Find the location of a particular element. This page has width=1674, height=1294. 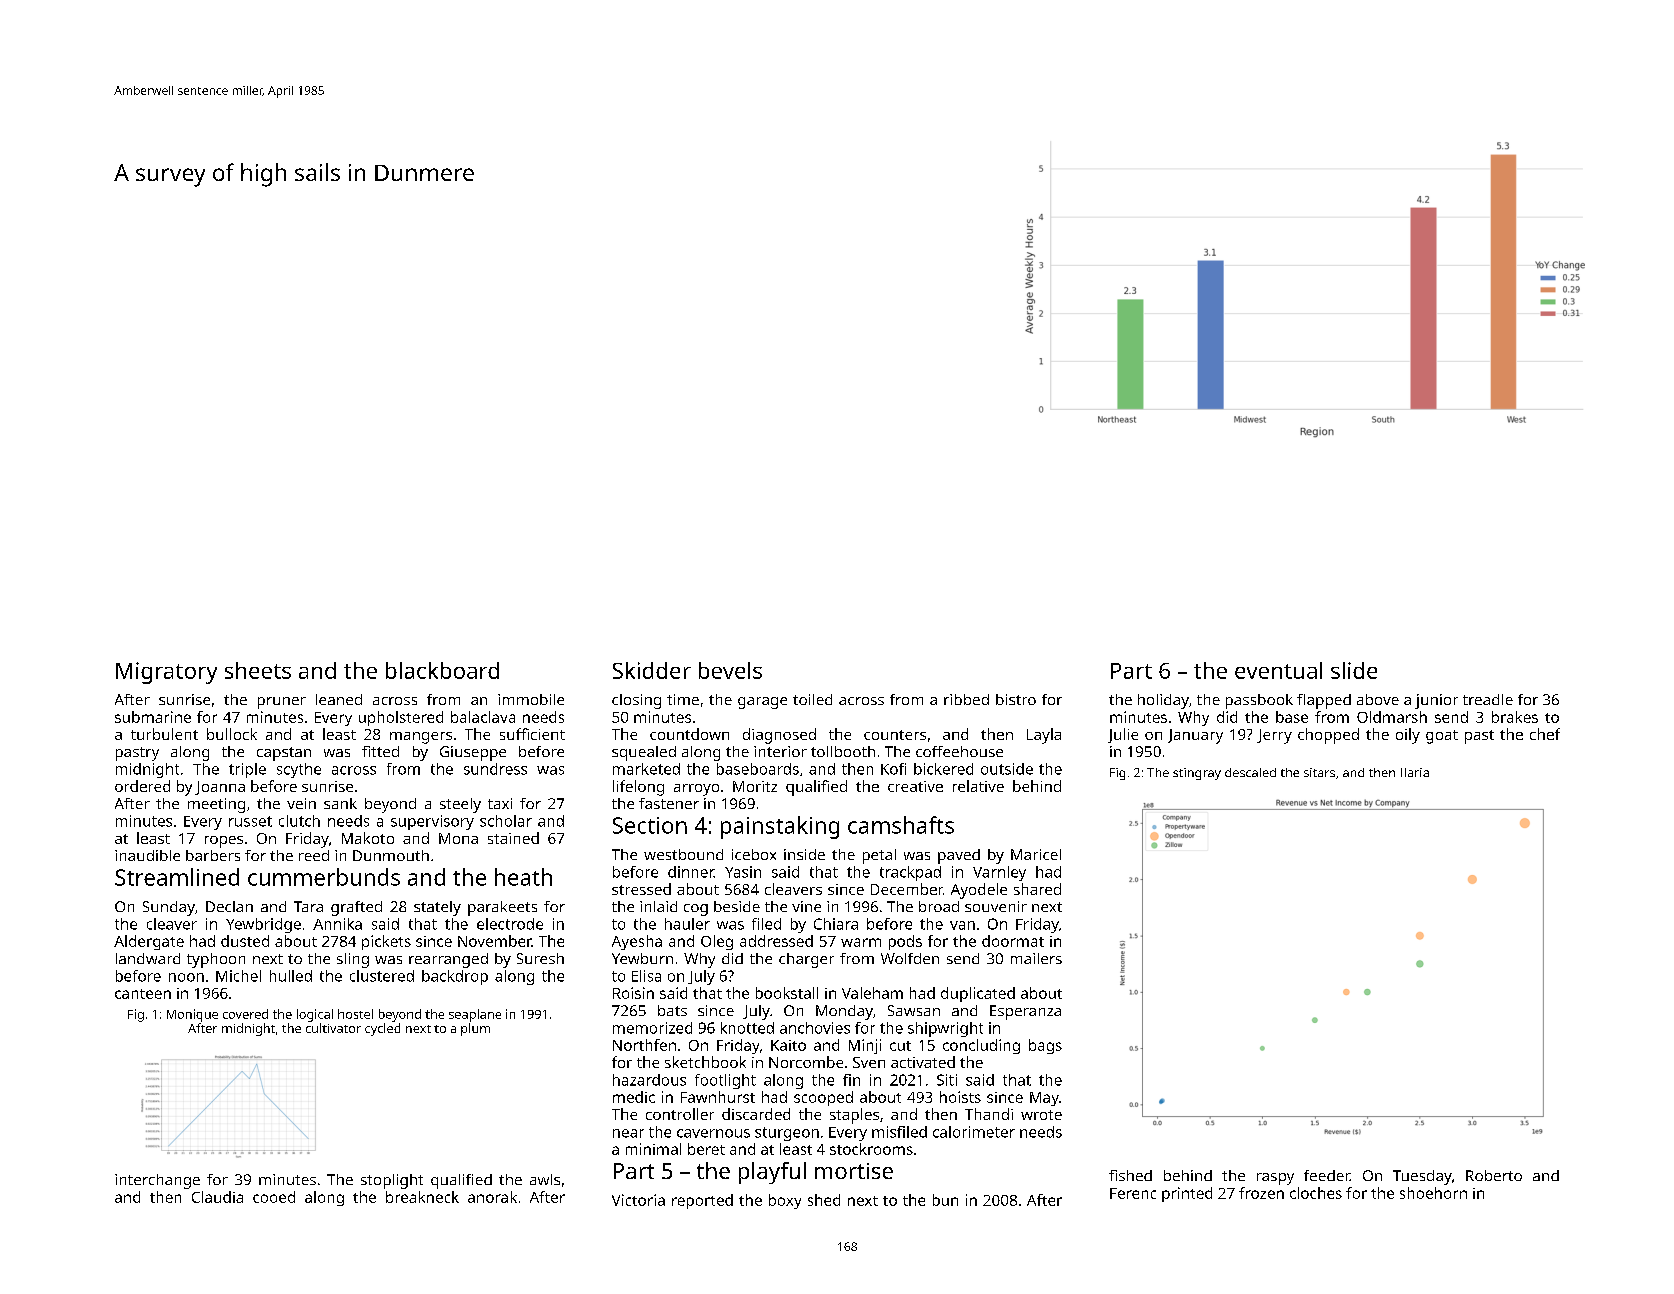

bookstall is located at coordinates (787, 993).
